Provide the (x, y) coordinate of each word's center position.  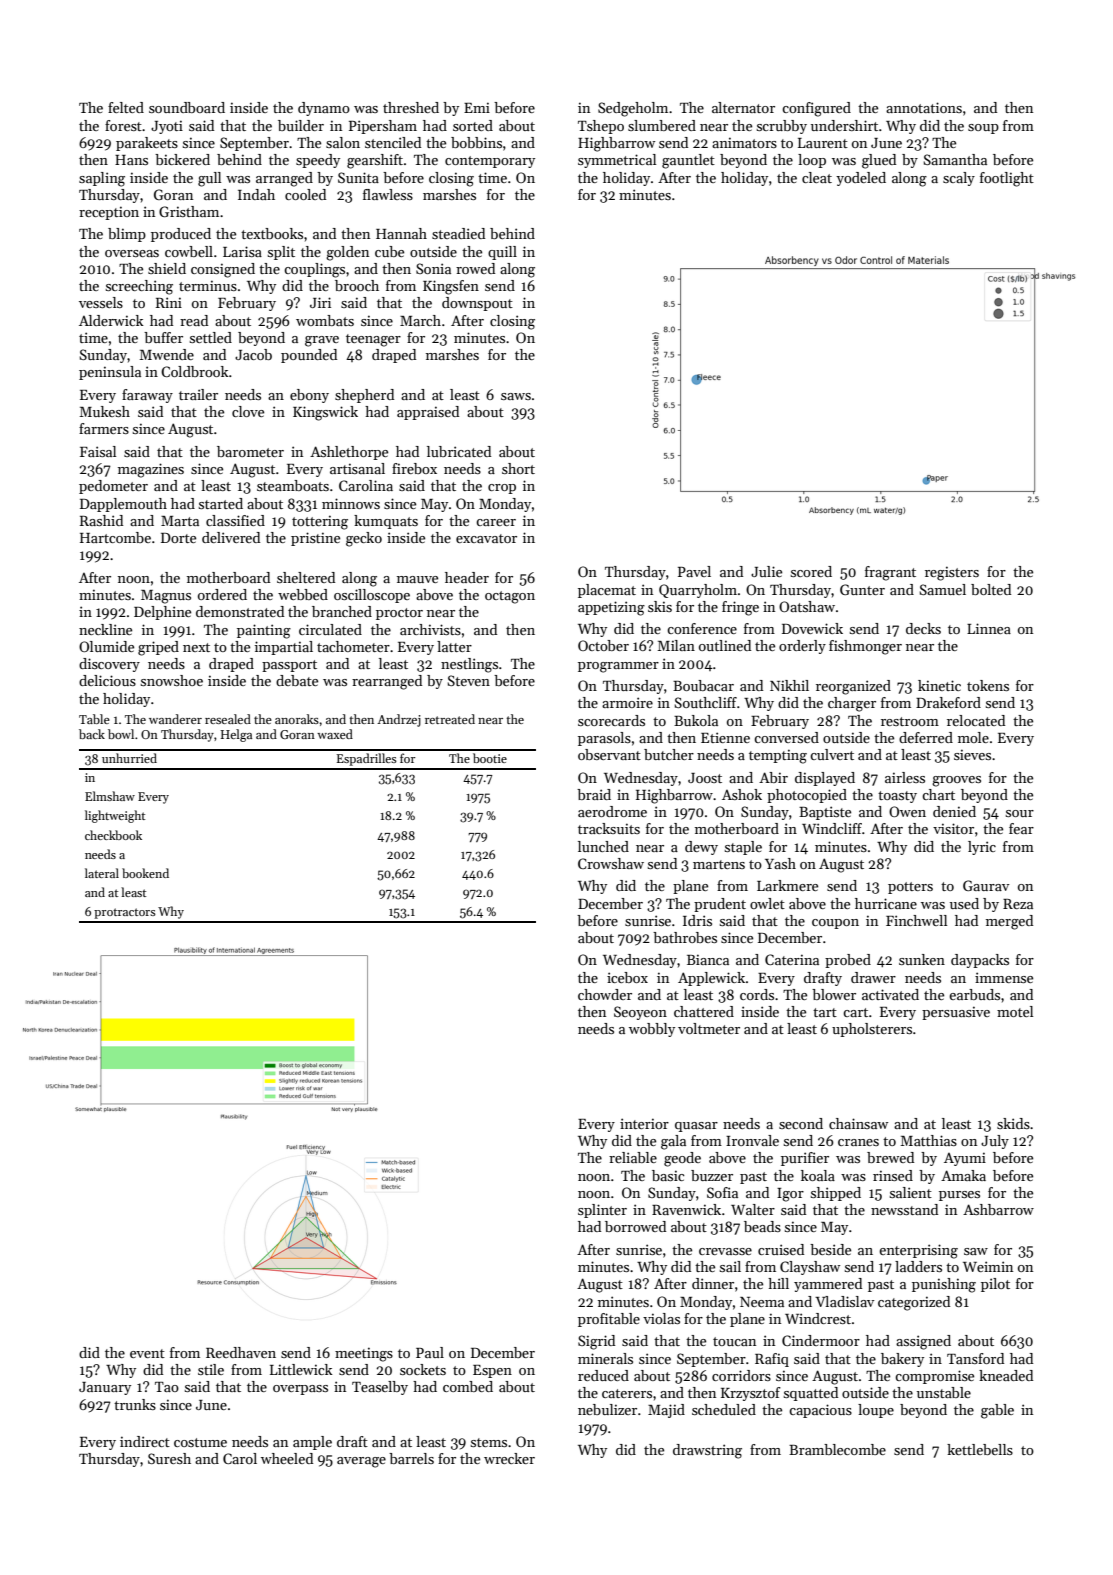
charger (852, 704)
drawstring (707, 1451)
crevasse (725, 1251)
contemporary (490, 162)
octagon (510, 597)
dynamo (324, 109)
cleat (817, 177)
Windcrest (818, 1318)
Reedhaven (241, 1352)
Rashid (101, 520)
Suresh (169, 1458)
